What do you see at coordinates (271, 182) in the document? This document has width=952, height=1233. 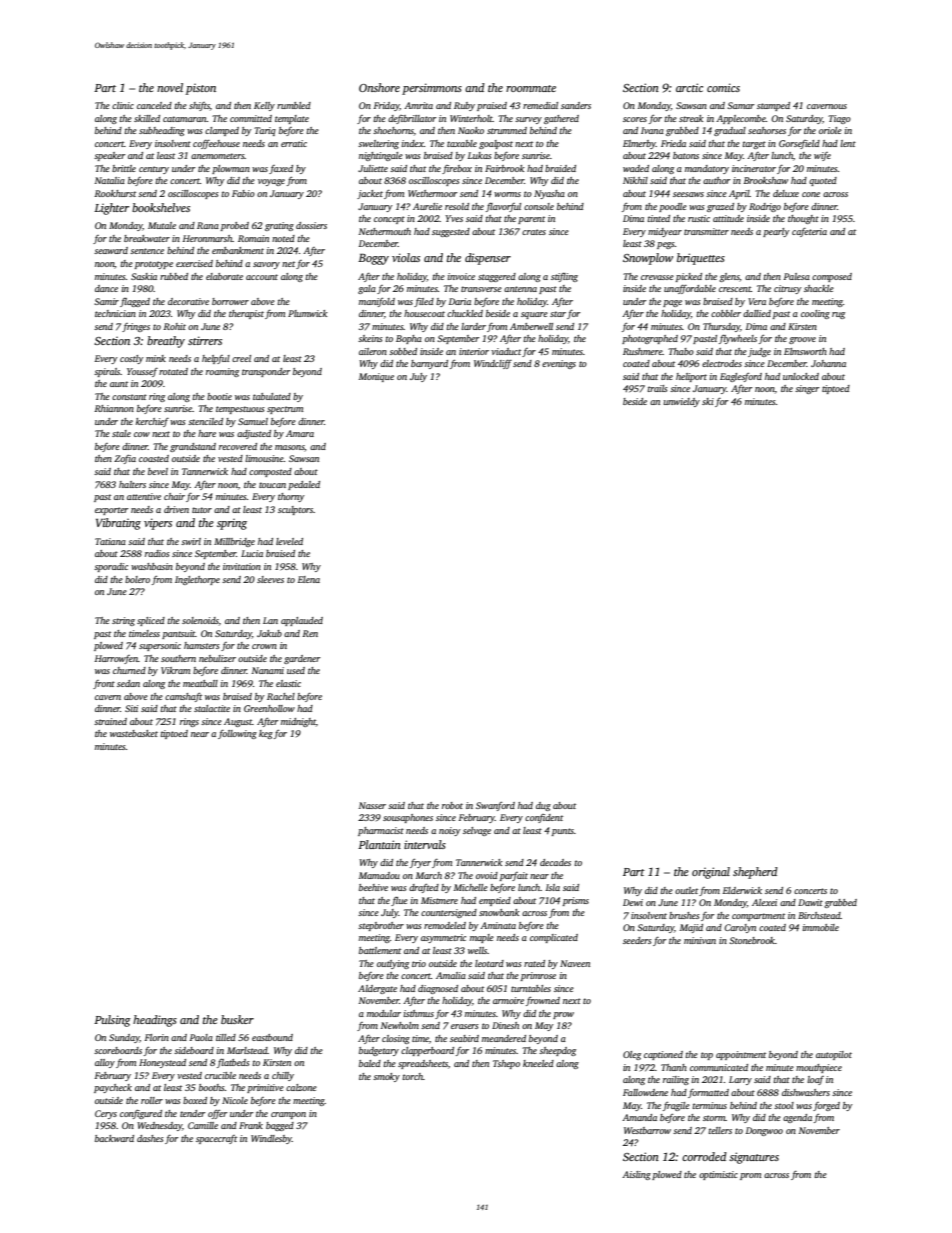 I see `voyage` at bounding box center [271, 182].
